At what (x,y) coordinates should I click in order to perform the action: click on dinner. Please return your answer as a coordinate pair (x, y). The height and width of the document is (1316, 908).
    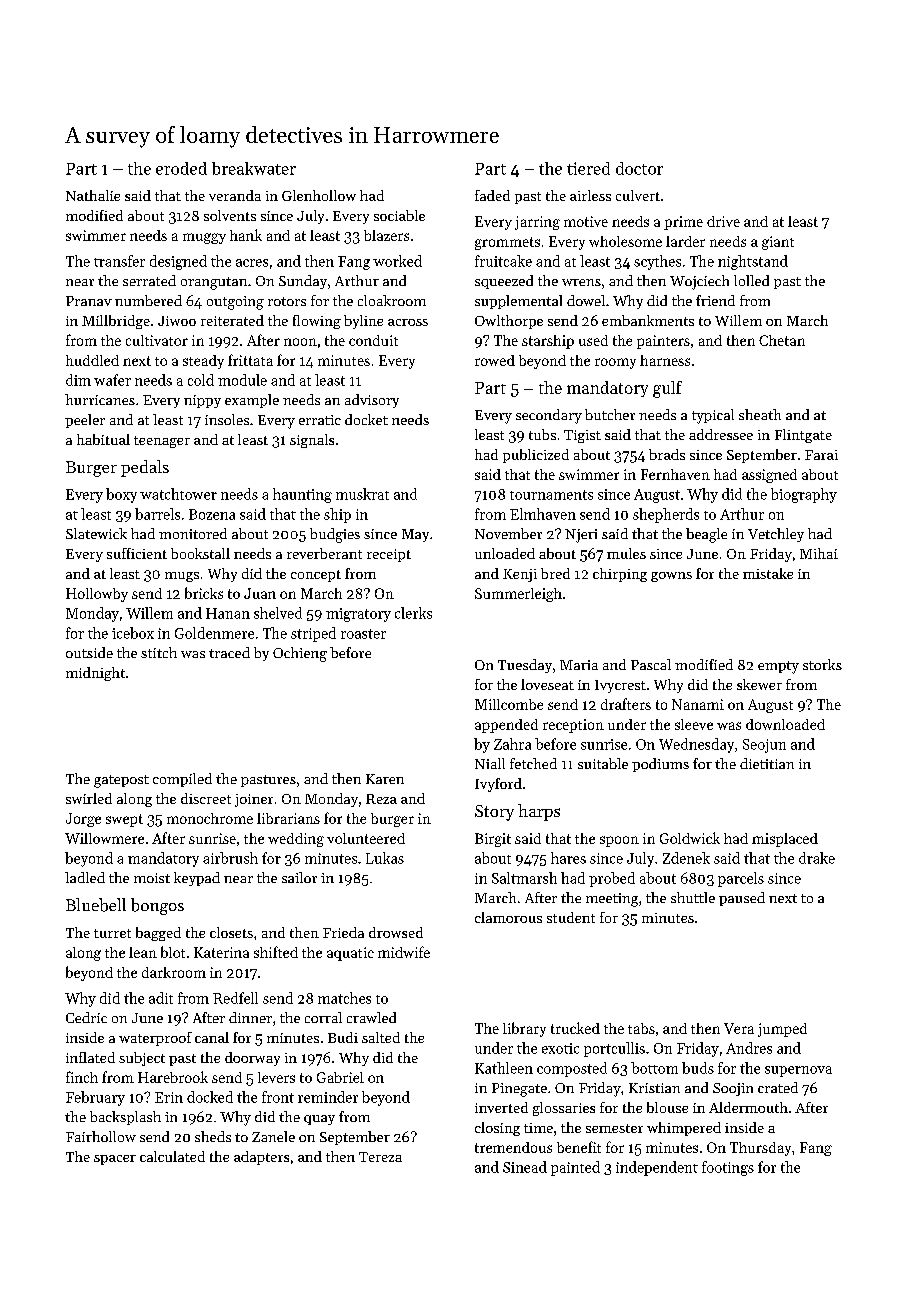
    Looking at the image, I should click on (250, 1017).
